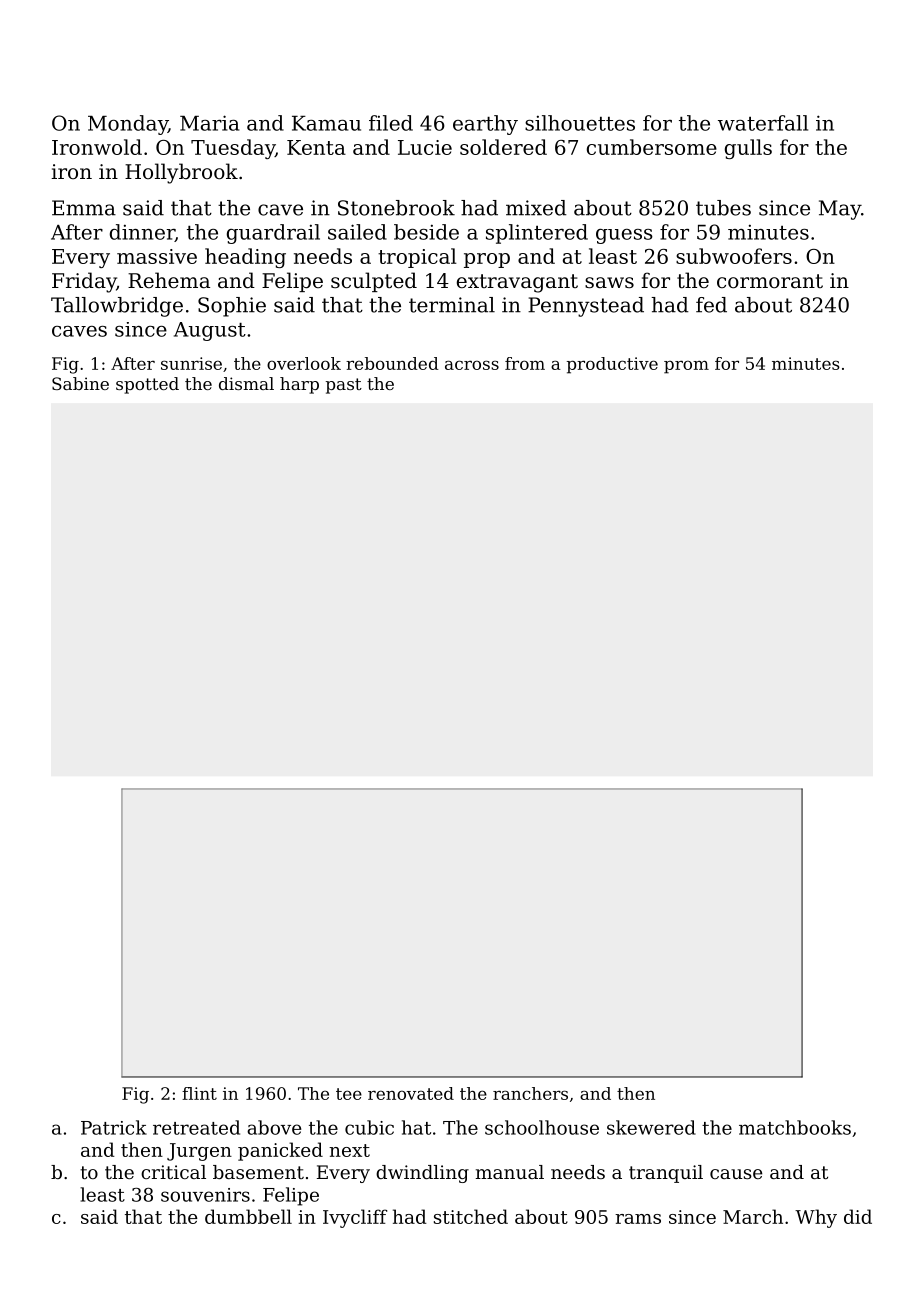 The width and height of the screenshot is (924, 1308). I want to click on matchbooks, so click(795, 1127).
